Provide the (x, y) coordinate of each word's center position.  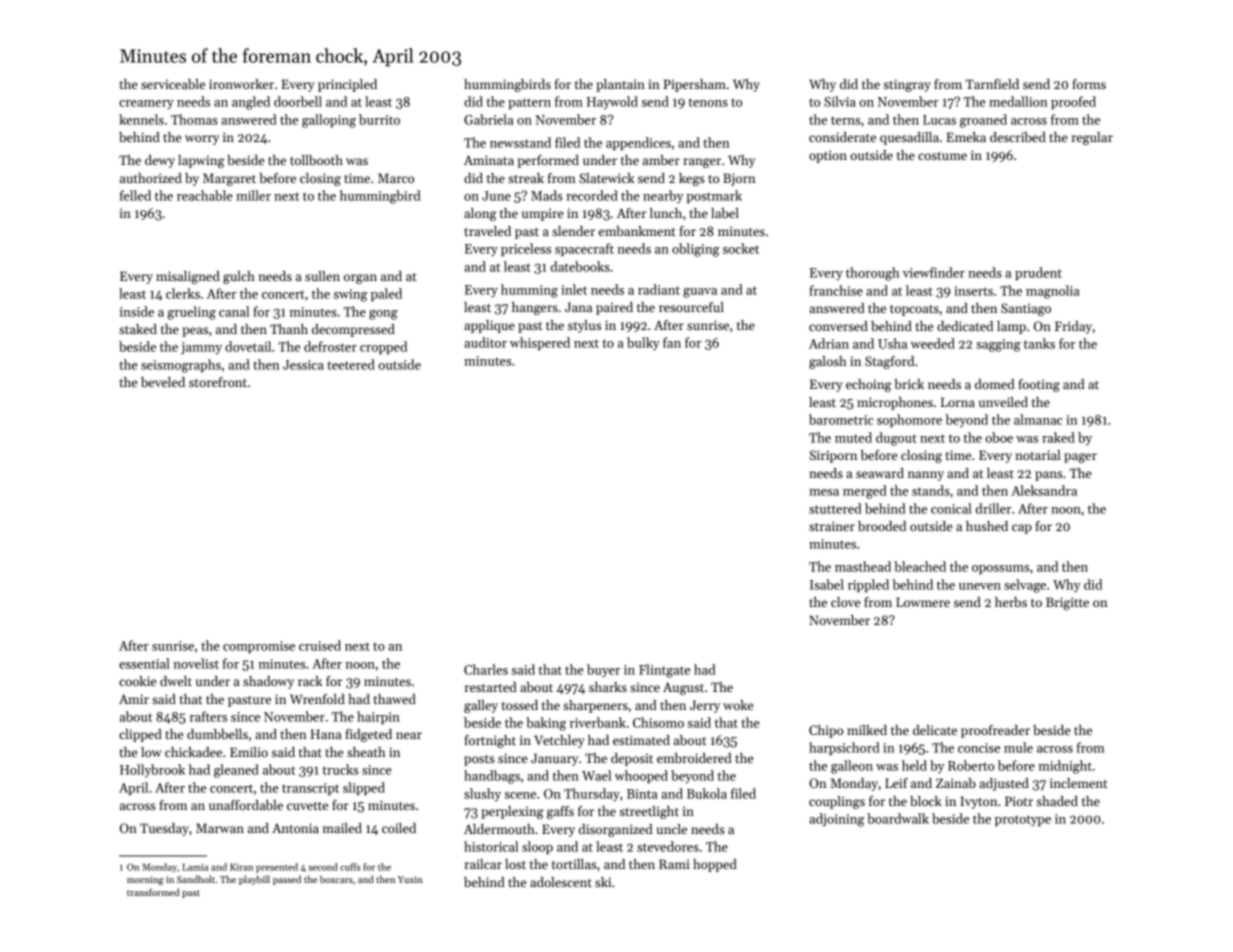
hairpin (378, 717)
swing (350, 295)
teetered (351, 364)
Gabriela (489, 119)
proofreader (995, 731)
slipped (364, 788)
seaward (880, 473)
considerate (842, 137)
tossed (519, 705)
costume (942, 156)
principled (347, 85)
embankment (637, 231)
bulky (643, 343)
